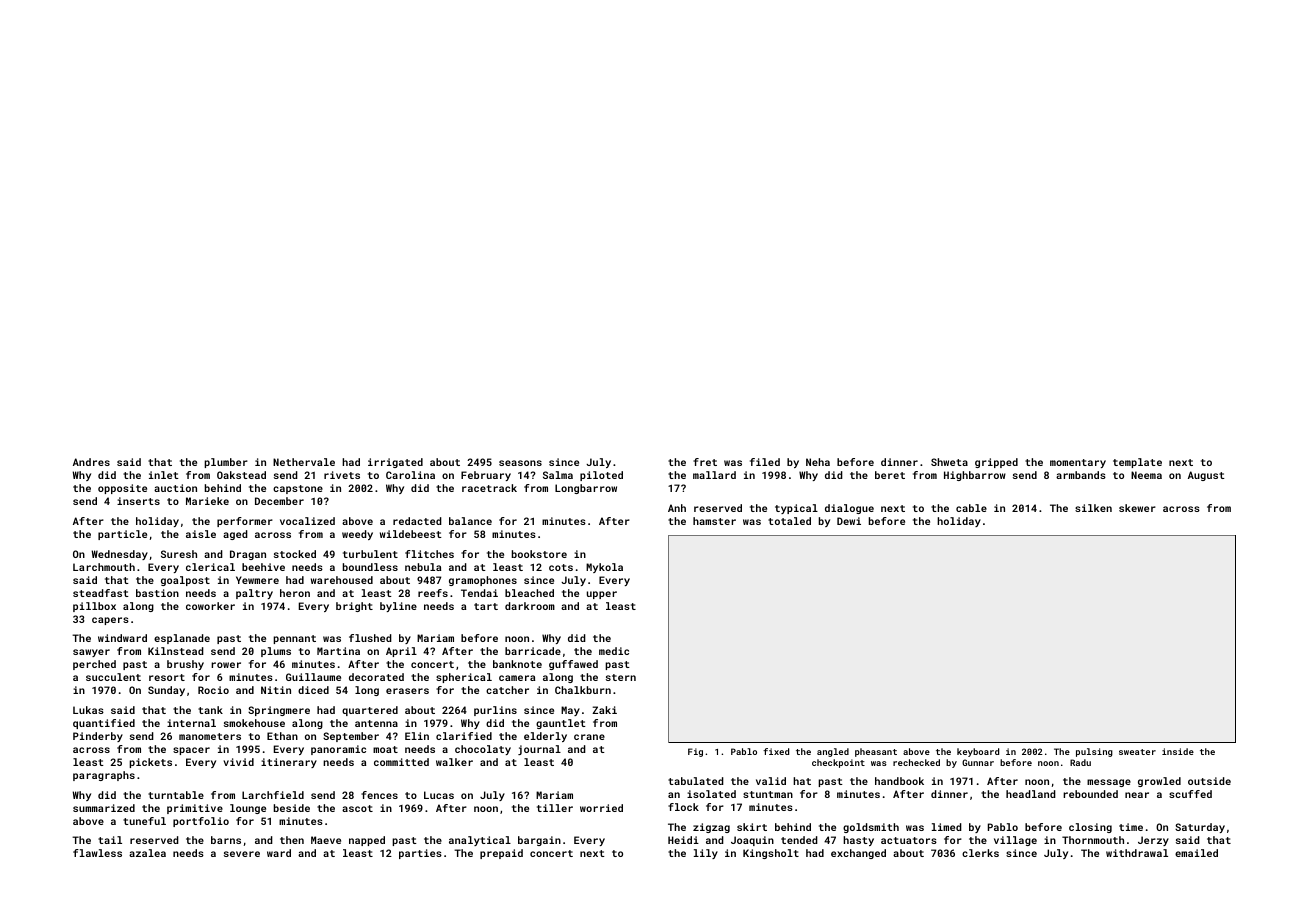 Image resolution: width=1308 pixels, height=924 pixels. Describe the element at coordinates (242, 854) in the image. I see `severe` at that location.
